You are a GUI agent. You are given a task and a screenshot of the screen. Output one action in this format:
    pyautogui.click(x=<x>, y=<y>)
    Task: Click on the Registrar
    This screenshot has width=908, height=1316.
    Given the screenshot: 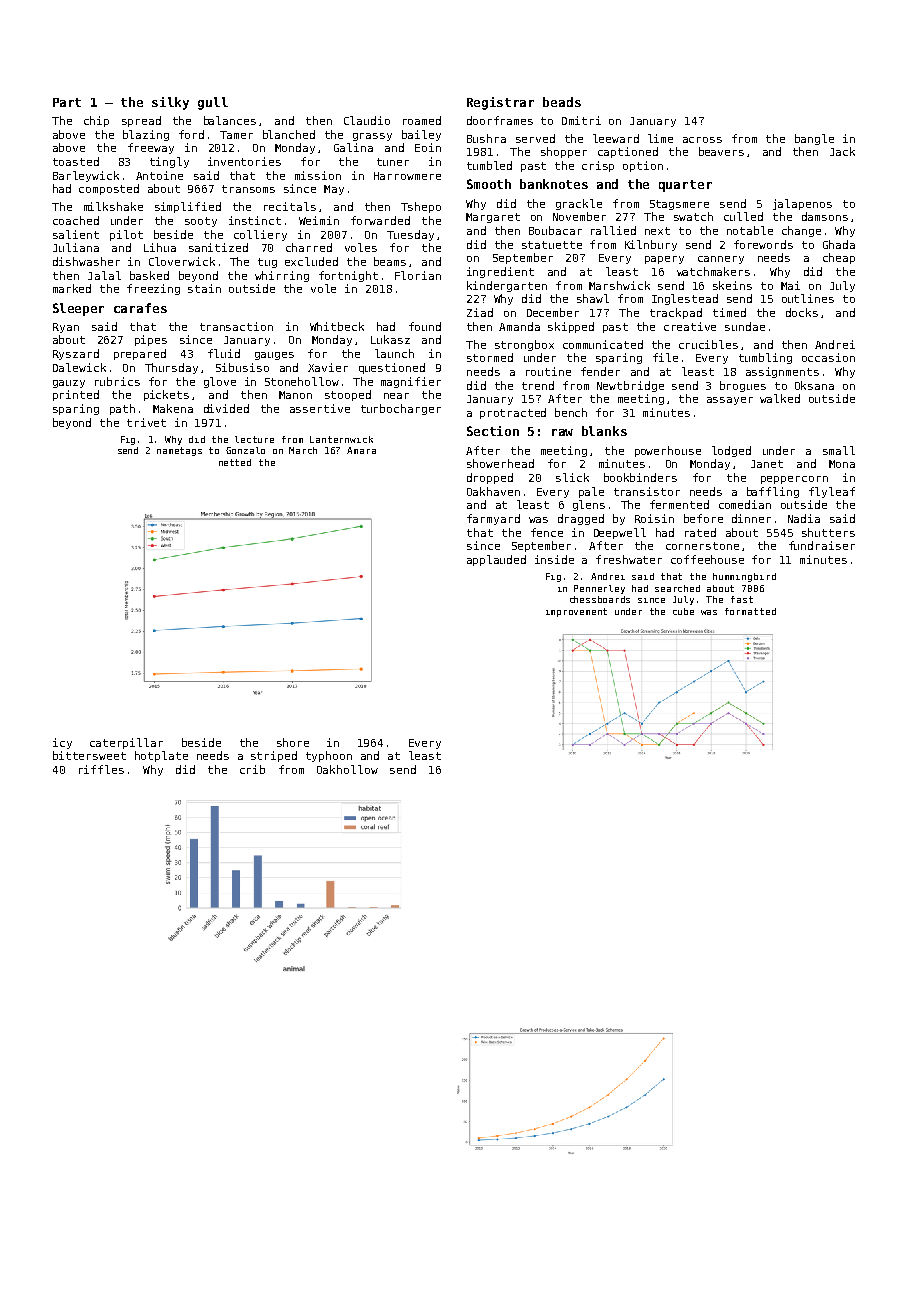 What is the action you would take?
    pyautogui.click(x=500, y=103)
